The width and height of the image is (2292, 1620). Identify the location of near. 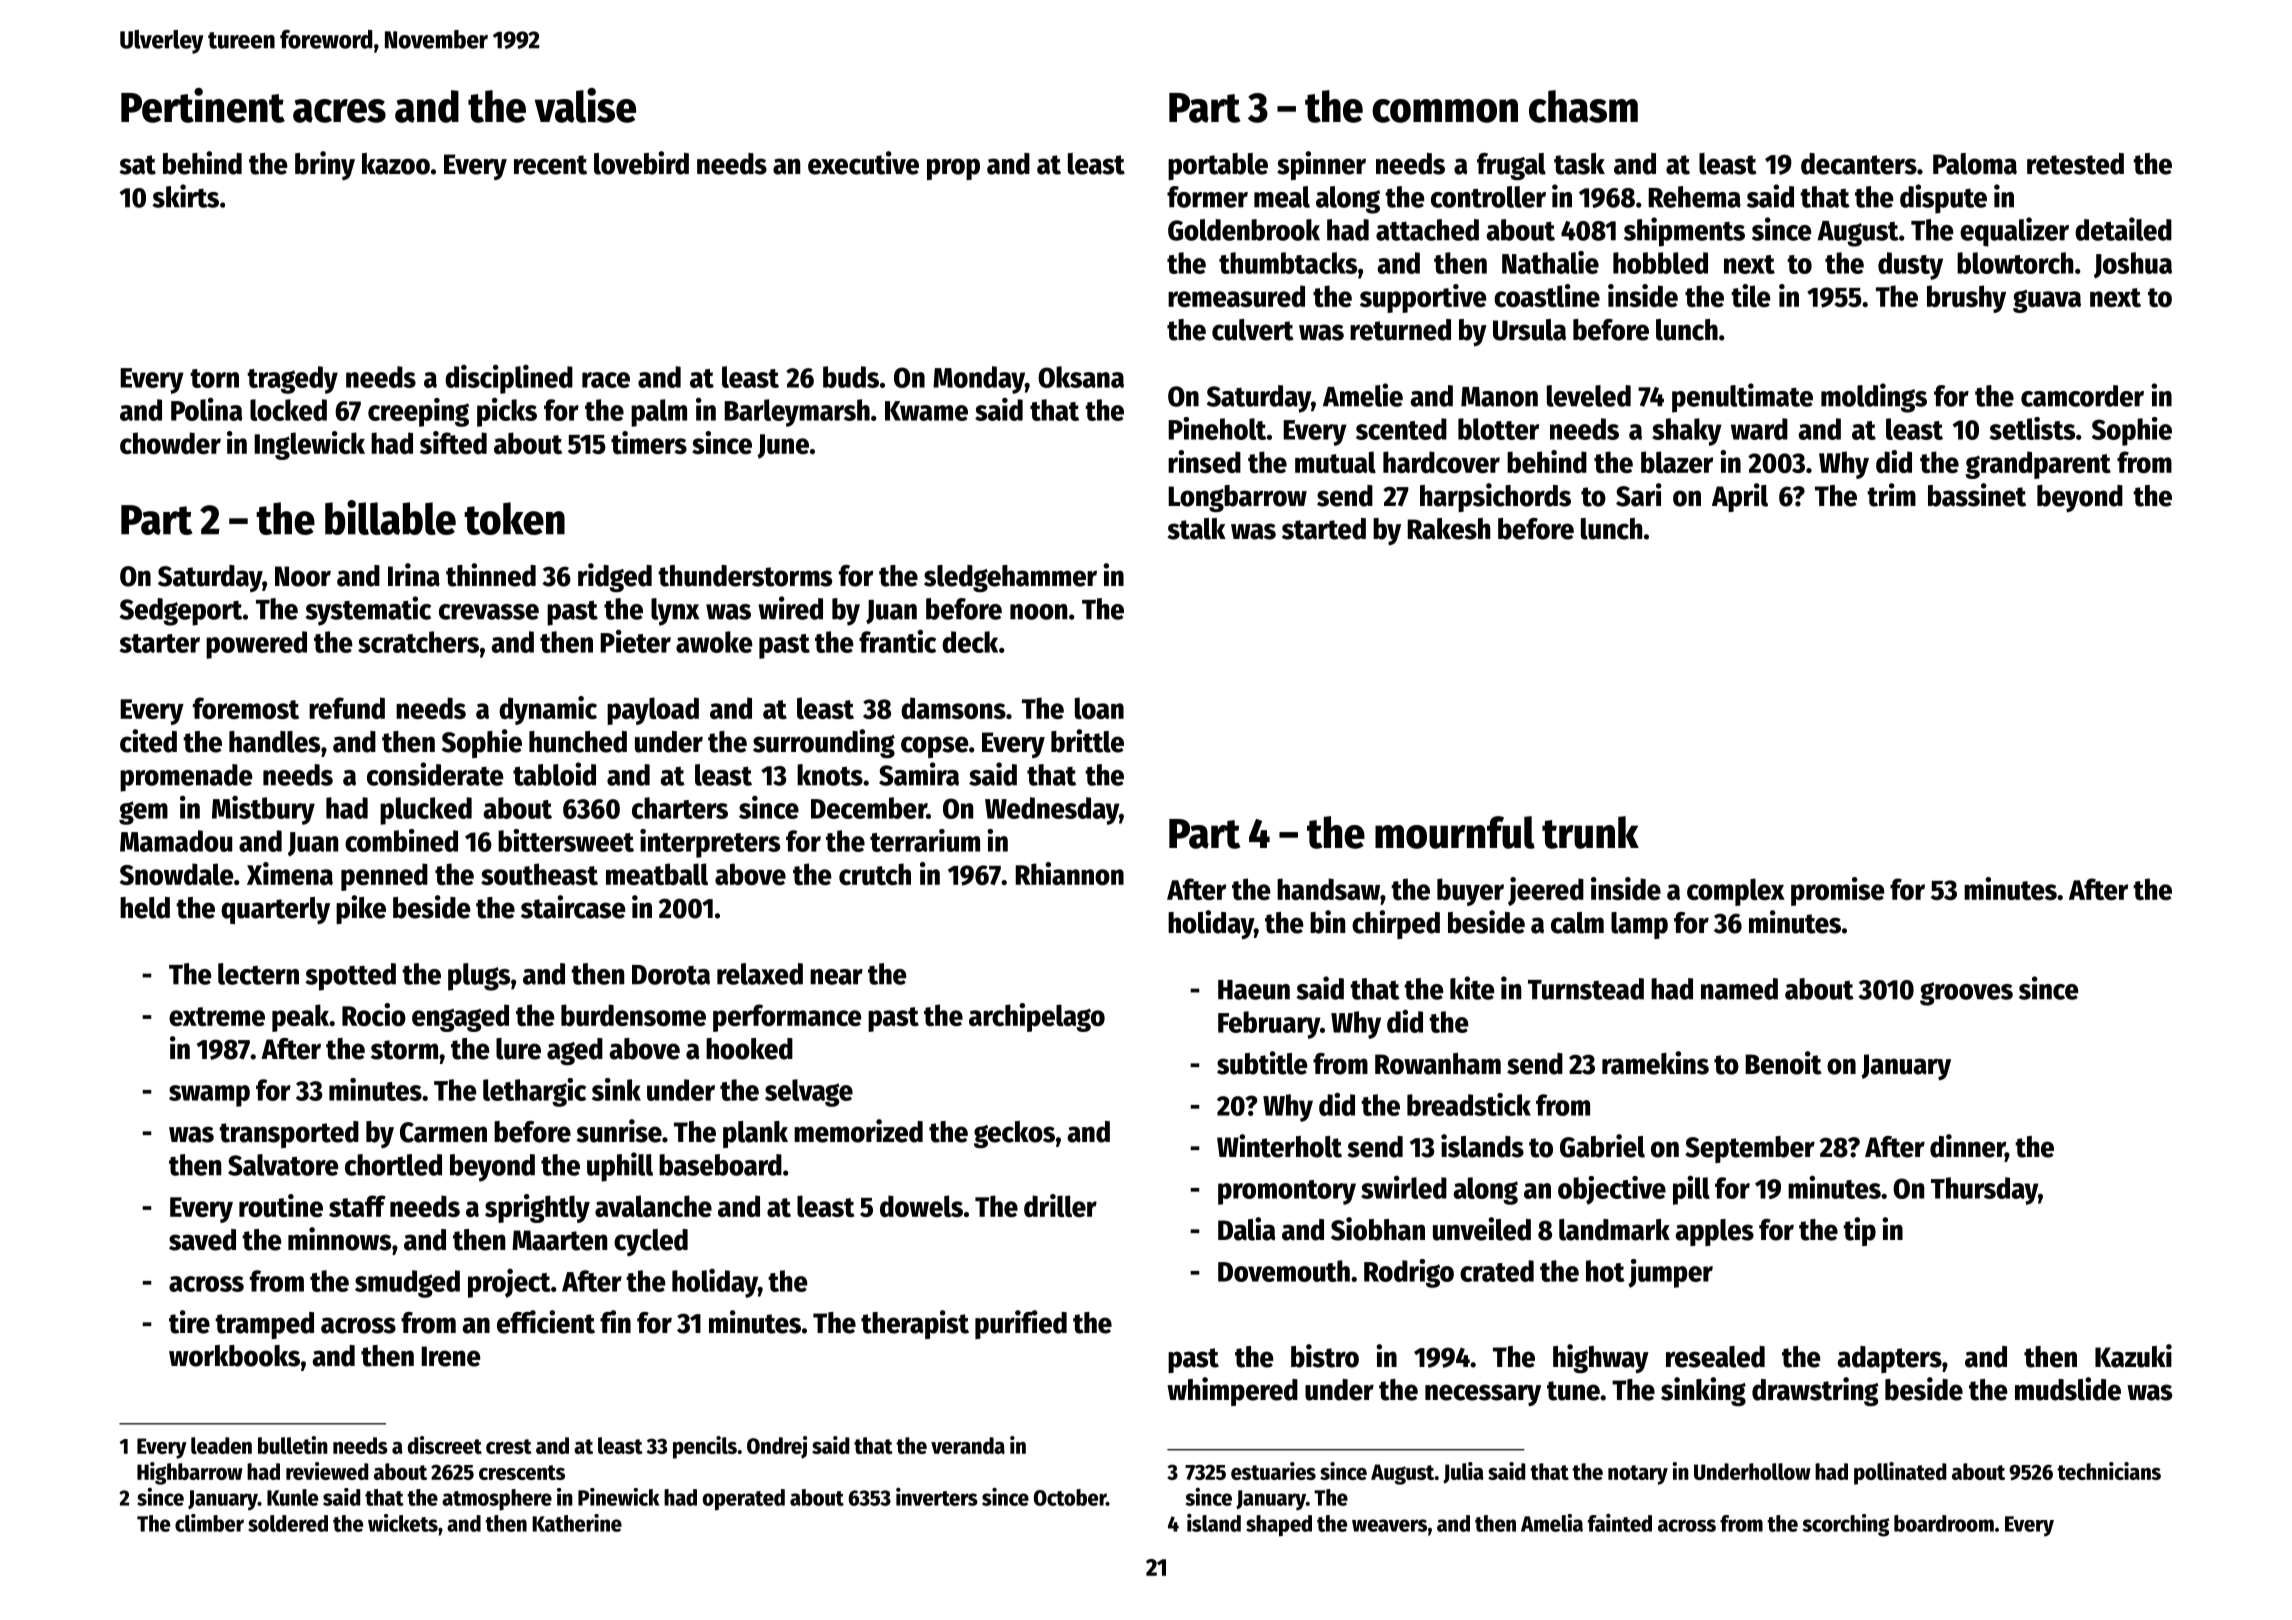
(836, 977).
